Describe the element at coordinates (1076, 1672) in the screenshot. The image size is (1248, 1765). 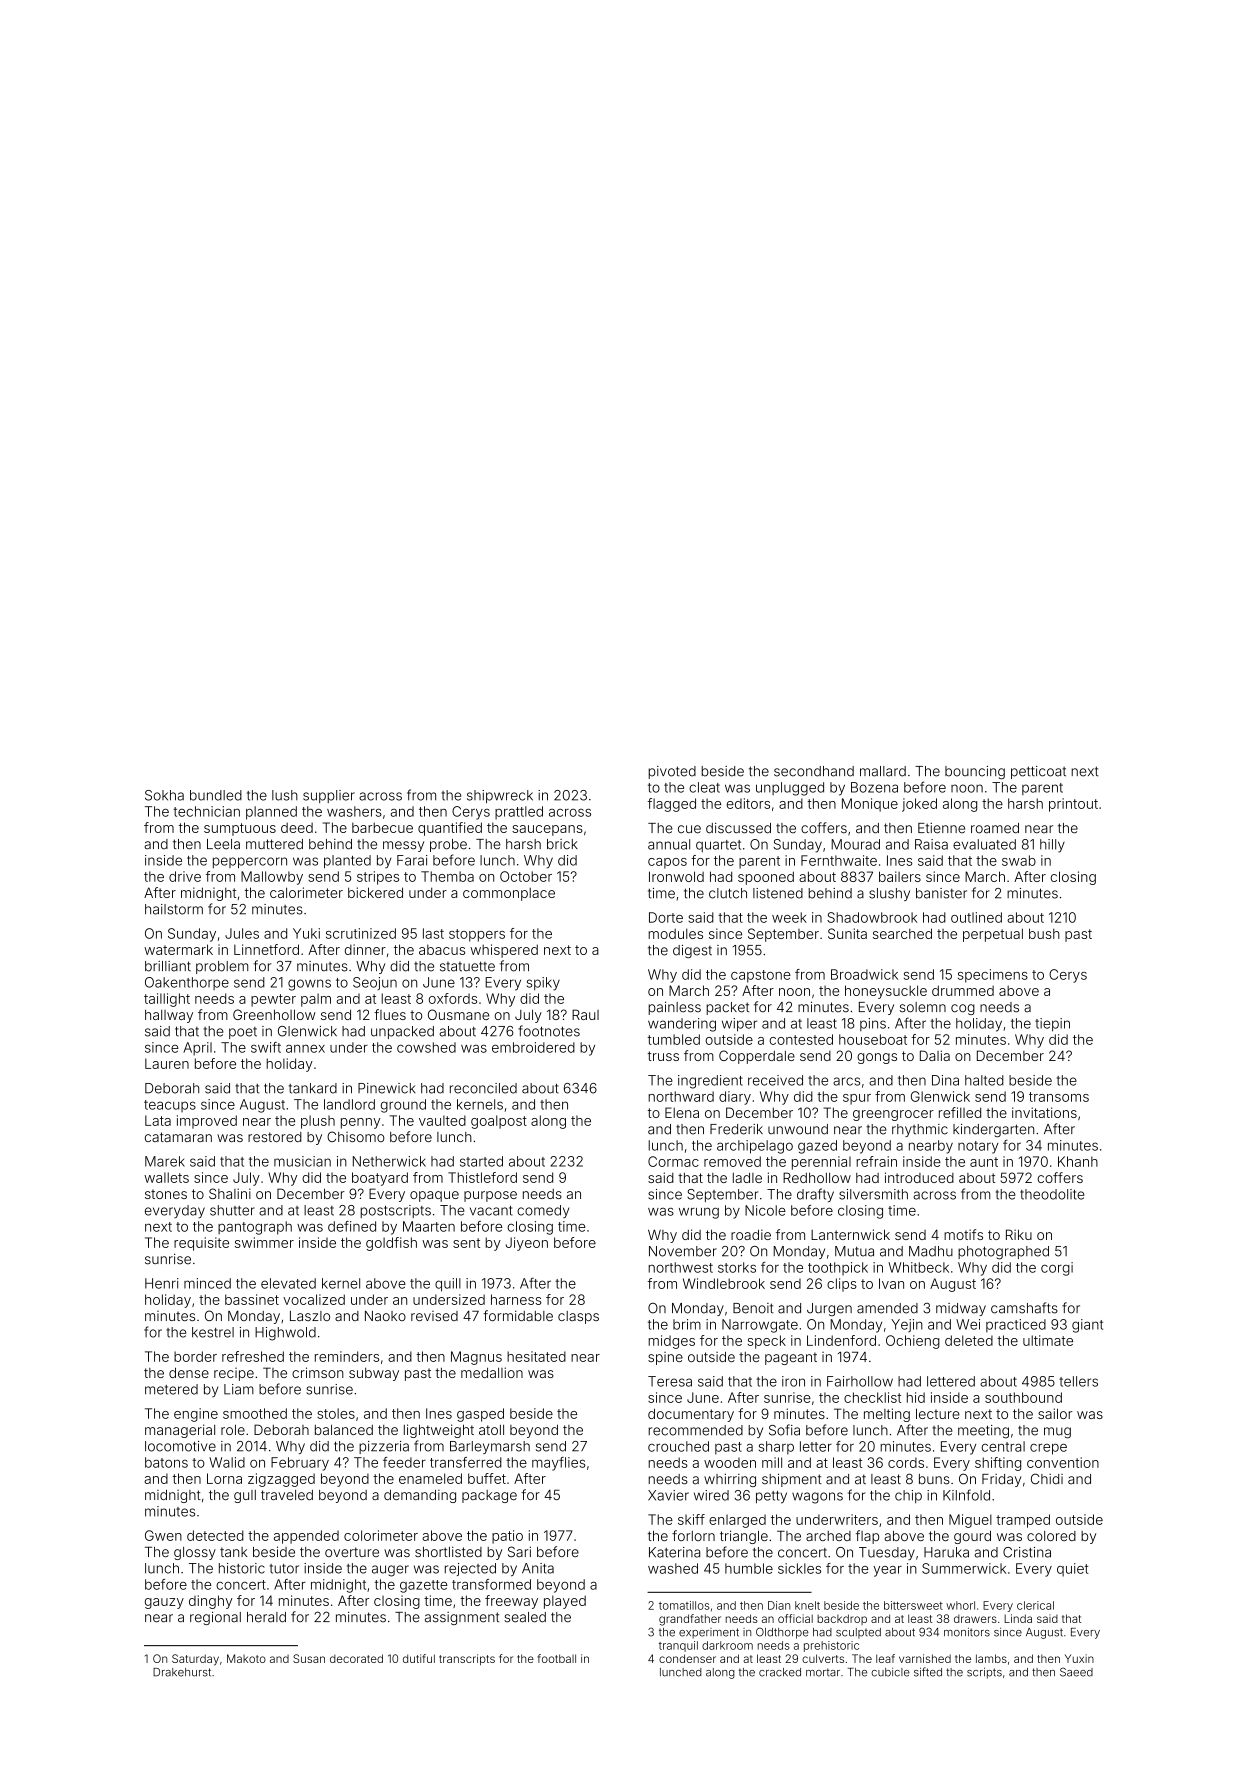
I see `Saeed` at that location.
